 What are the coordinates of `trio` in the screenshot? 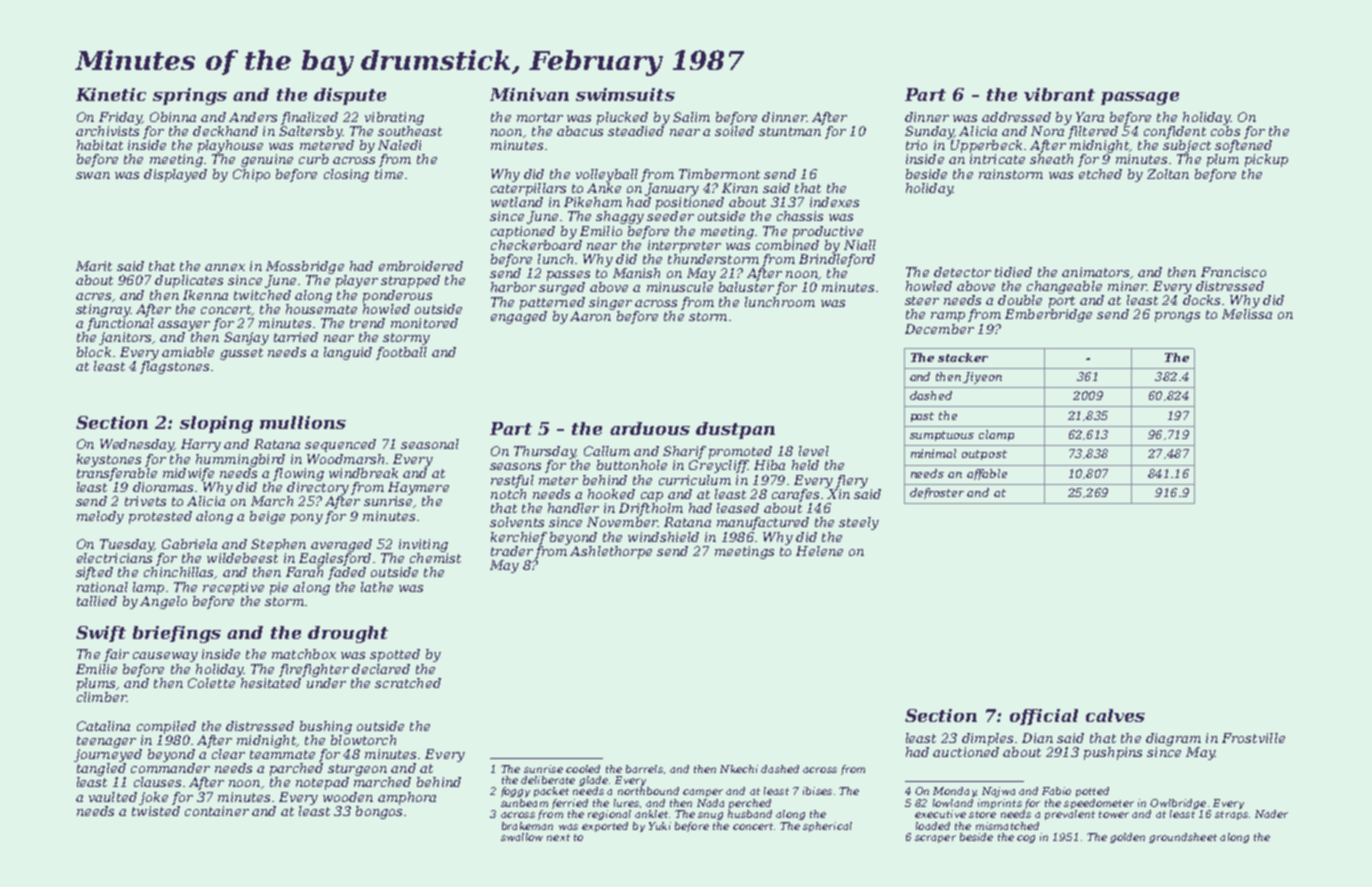 It's located at (916, 145).
